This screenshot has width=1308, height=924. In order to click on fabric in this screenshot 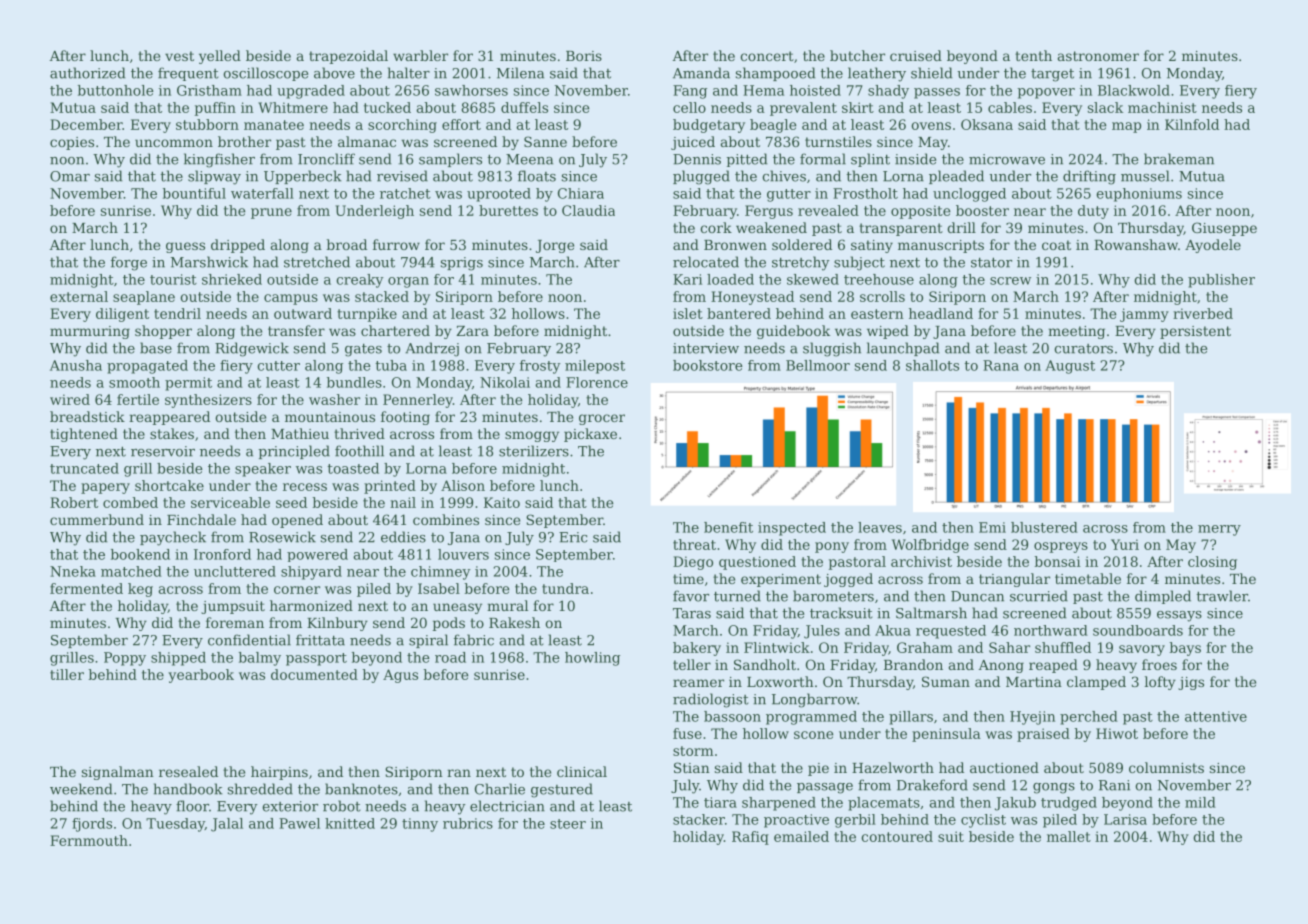, I will do `click(474, 640)`.
